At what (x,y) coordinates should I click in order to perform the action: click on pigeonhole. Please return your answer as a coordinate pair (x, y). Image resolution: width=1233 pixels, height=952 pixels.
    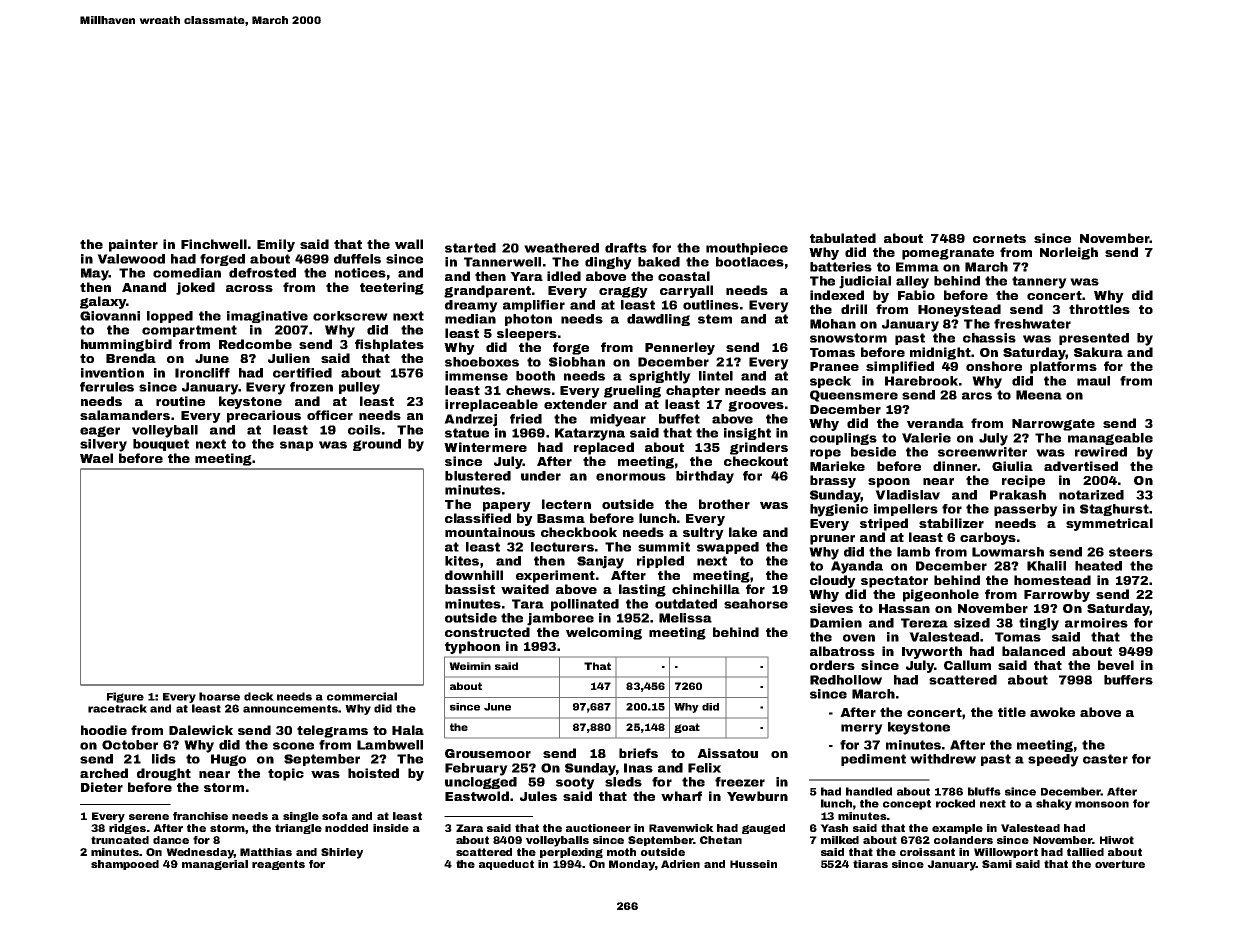
    Looking at the image, I should click on (941, 595).
